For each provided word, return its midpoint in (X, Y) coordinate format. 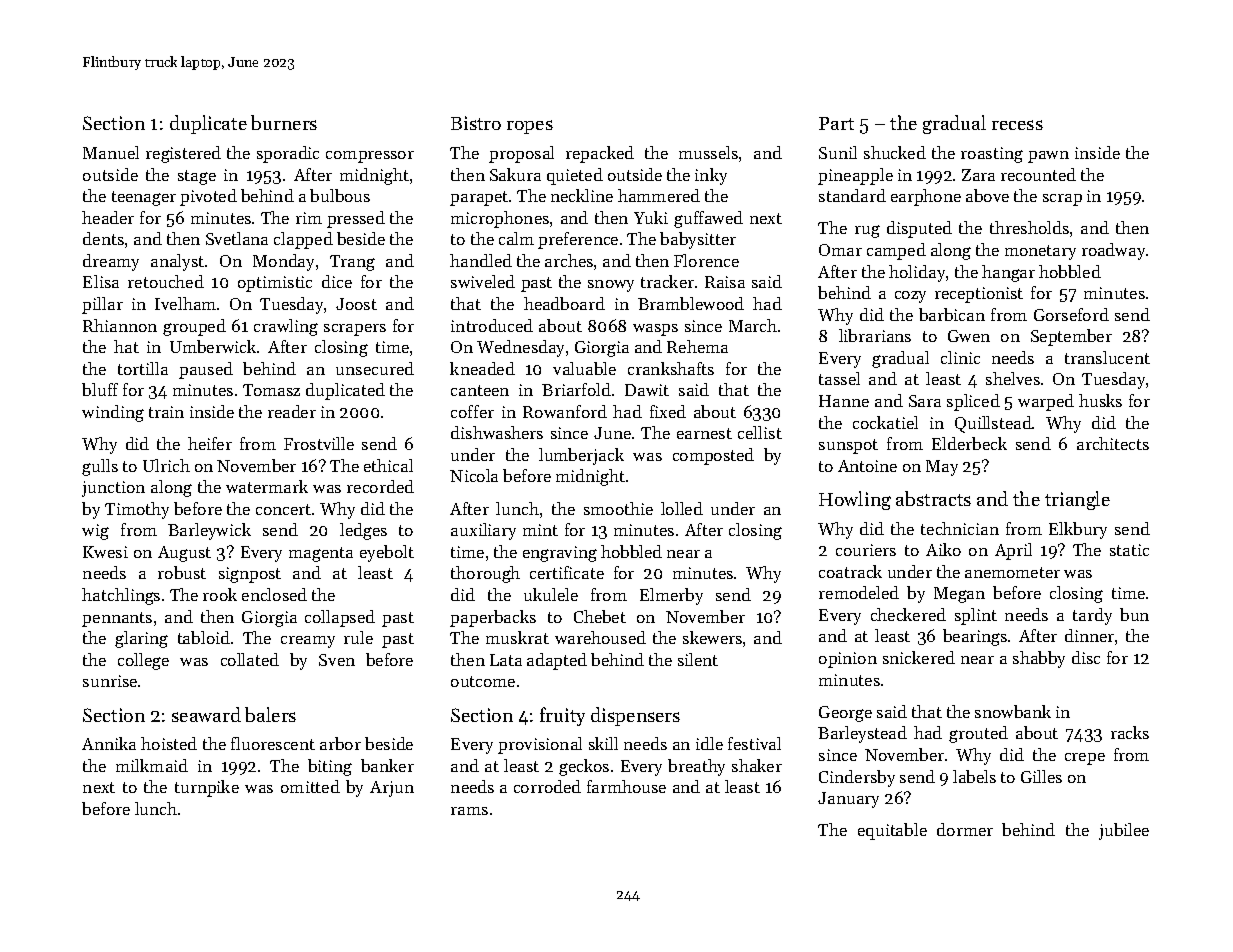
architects (1113, 443)
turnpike (207, 788)
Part (836, 123)
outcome (483, 681)
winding (113, 413)
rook (220, 594)
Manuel (111, 152)
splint (976, 616)
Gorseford (1071, 314)
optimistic (275, 284)
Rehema (697, 346)
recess (1017, 125)
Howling (855, 500)
